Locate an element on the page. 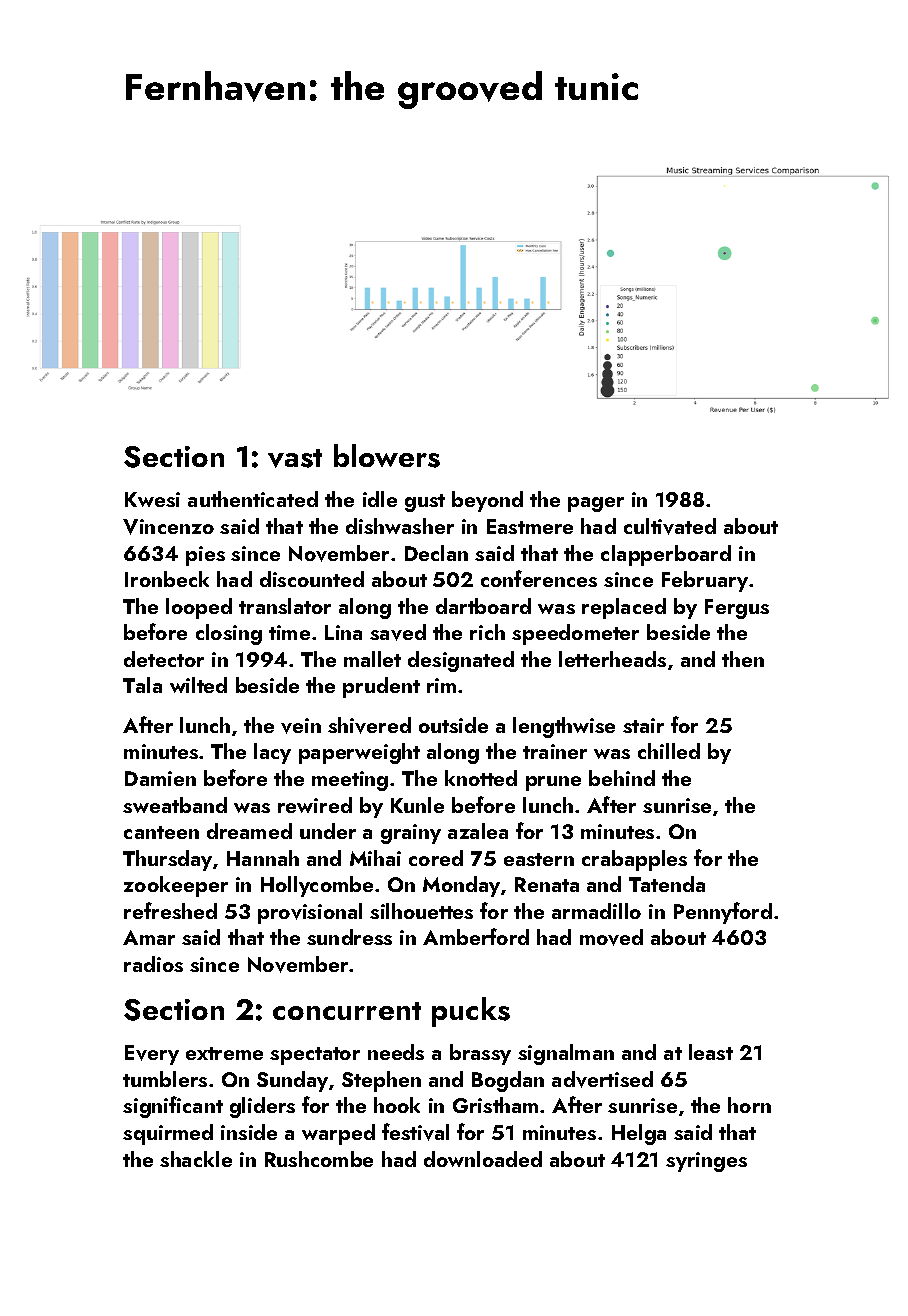  wilted is located at coordinates (198, 685).
